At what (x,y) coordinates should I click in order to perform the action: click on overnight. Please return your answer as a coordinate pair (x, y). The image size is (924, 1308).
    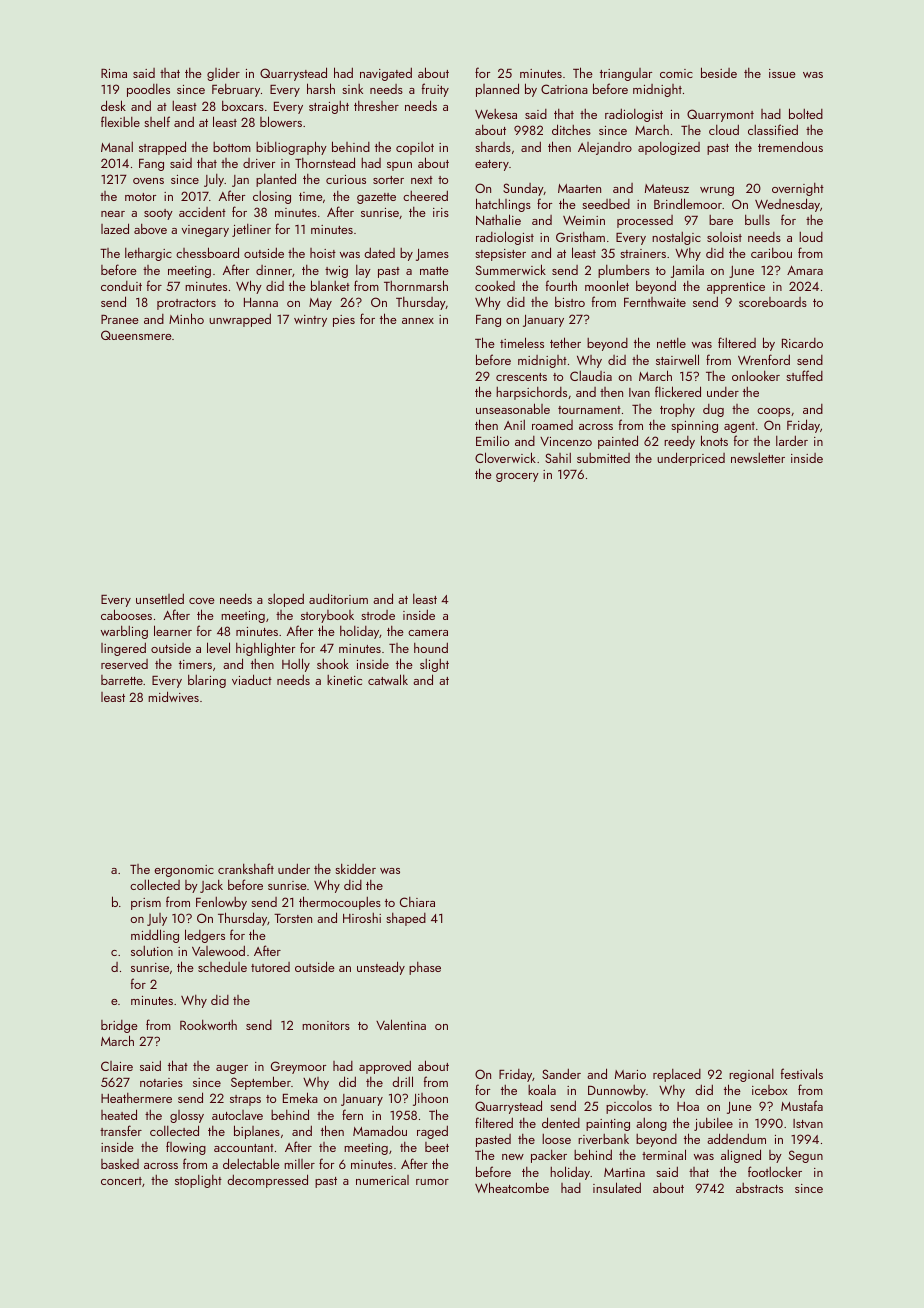
    Looking at the image, I should click on (798, 189).
